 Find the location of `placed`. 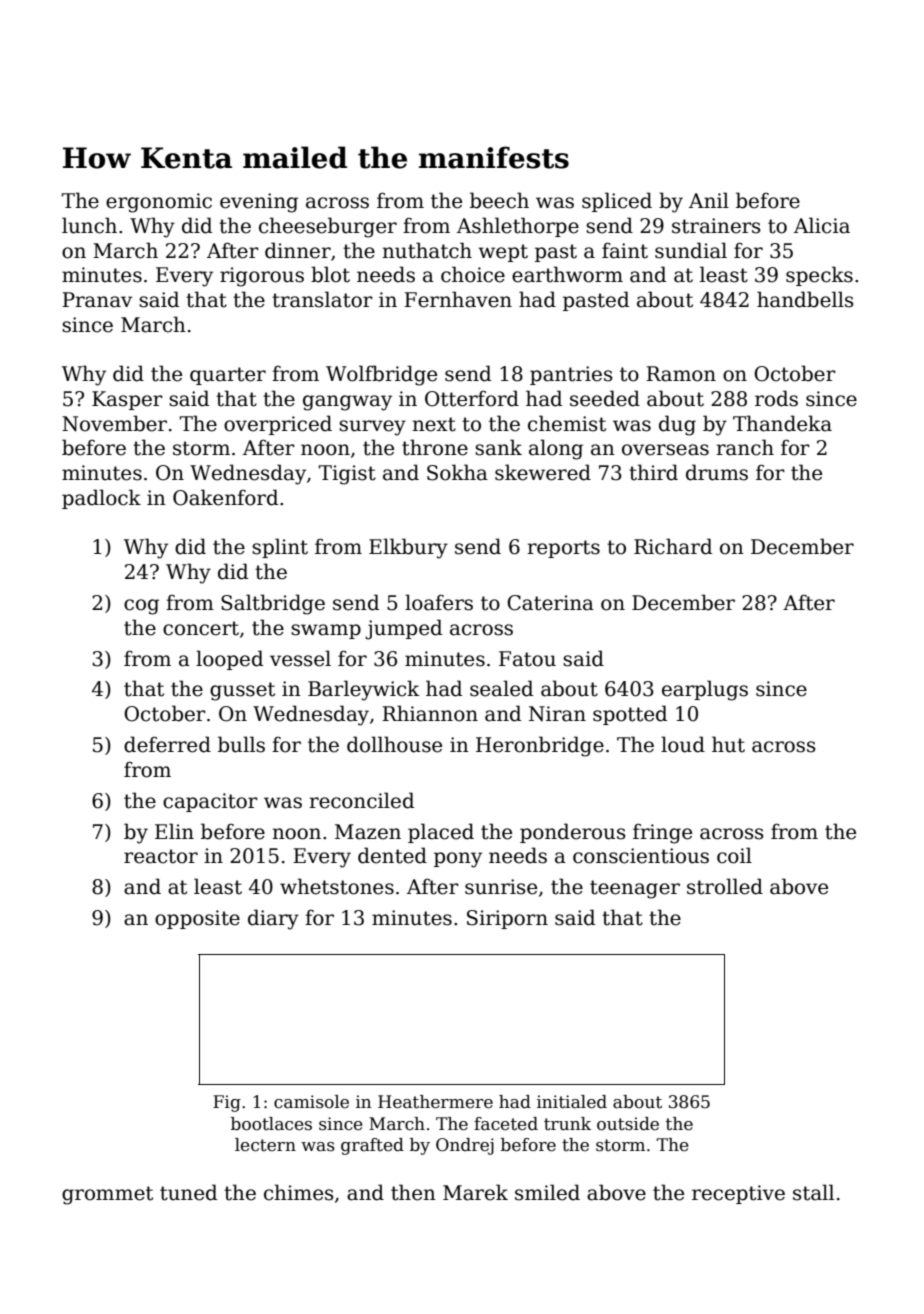

placed is located at coordinates (441, 833).
